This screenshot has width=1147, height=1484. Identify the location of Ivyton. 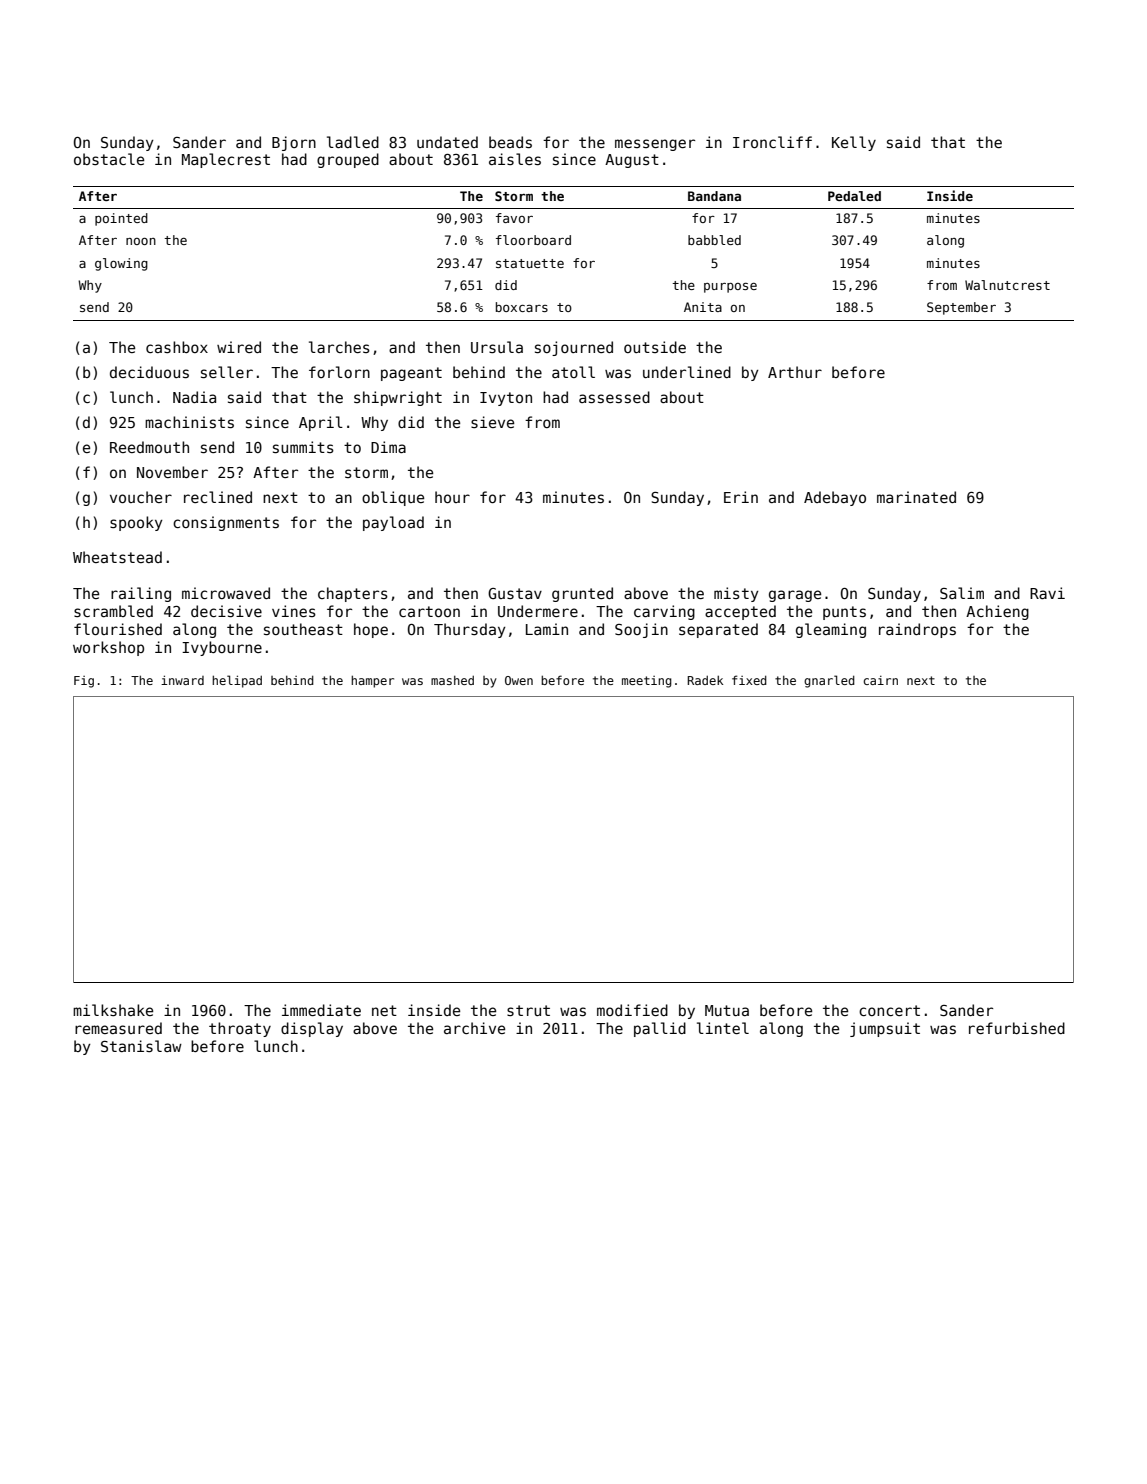
(506, 399).
